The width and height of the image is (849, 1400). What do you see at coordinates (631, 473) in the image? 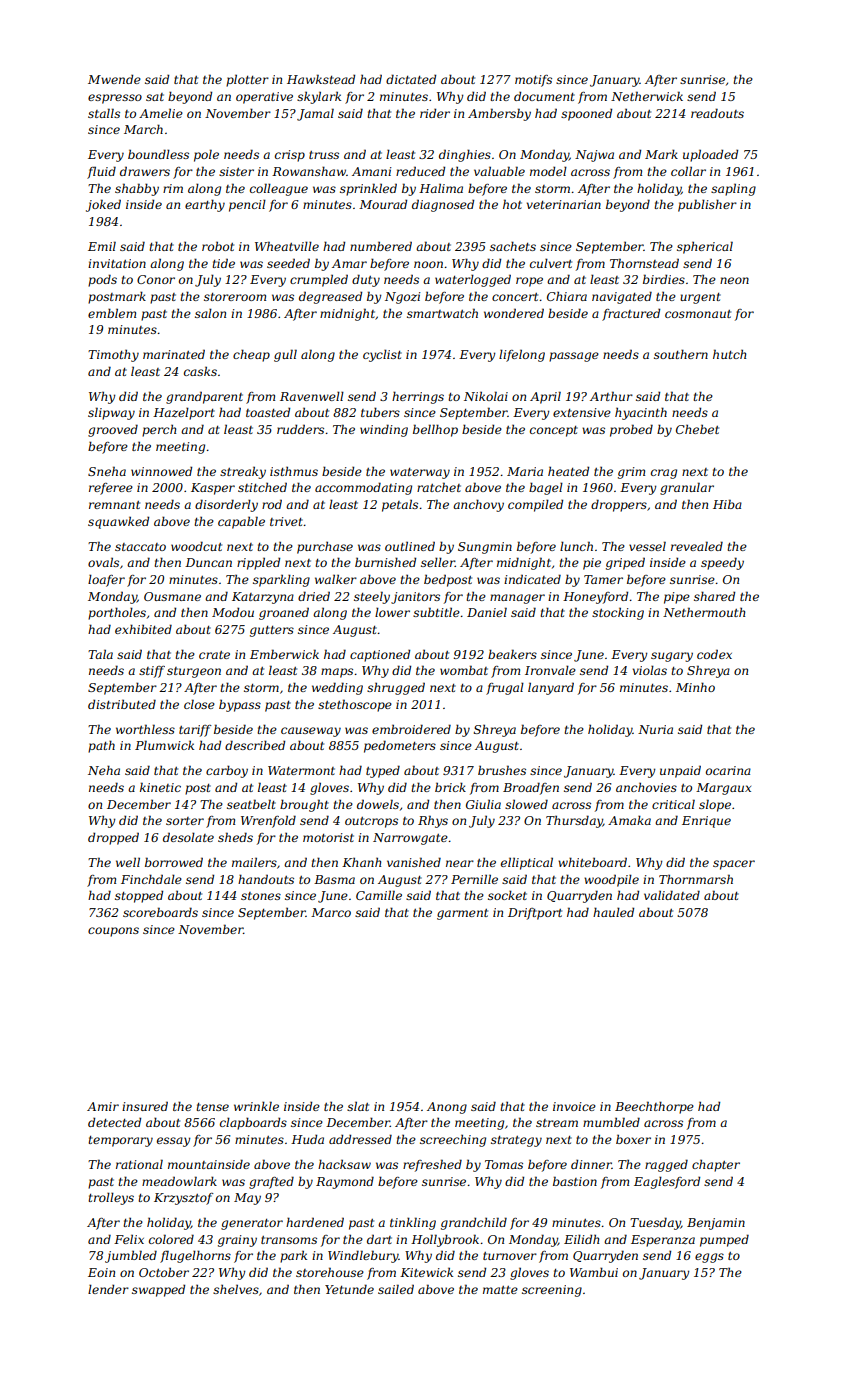
I see `grim` at bounding box center [631, 473].
